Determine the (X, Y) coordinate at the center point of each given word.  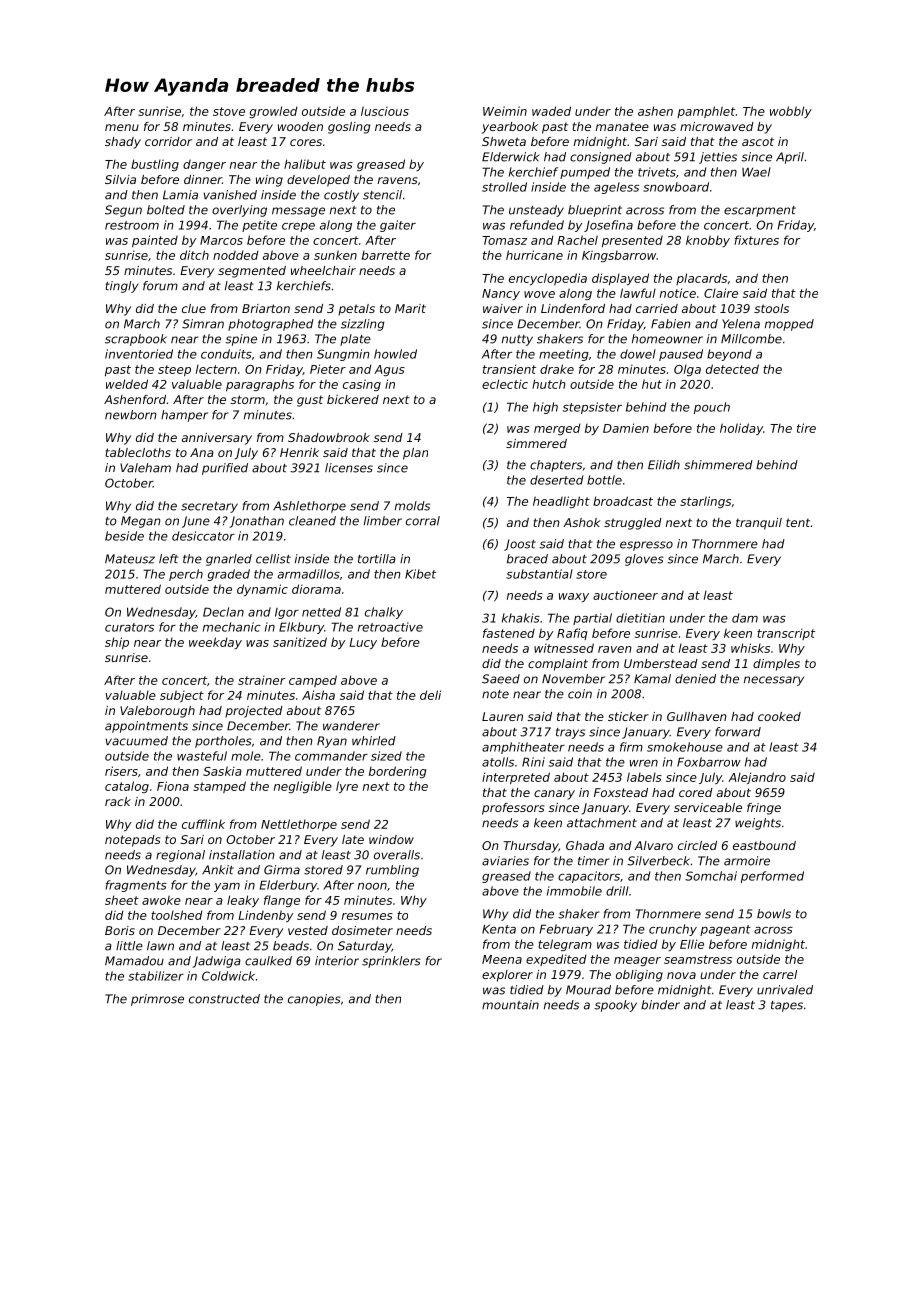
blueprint (595, 211)
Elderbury (288, 886)
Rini (533, 762)
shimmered (718, 465)
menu (122, 127)
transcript (786, 634)
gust (310, 401)
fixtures (756, 240)
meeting (564, 355)
